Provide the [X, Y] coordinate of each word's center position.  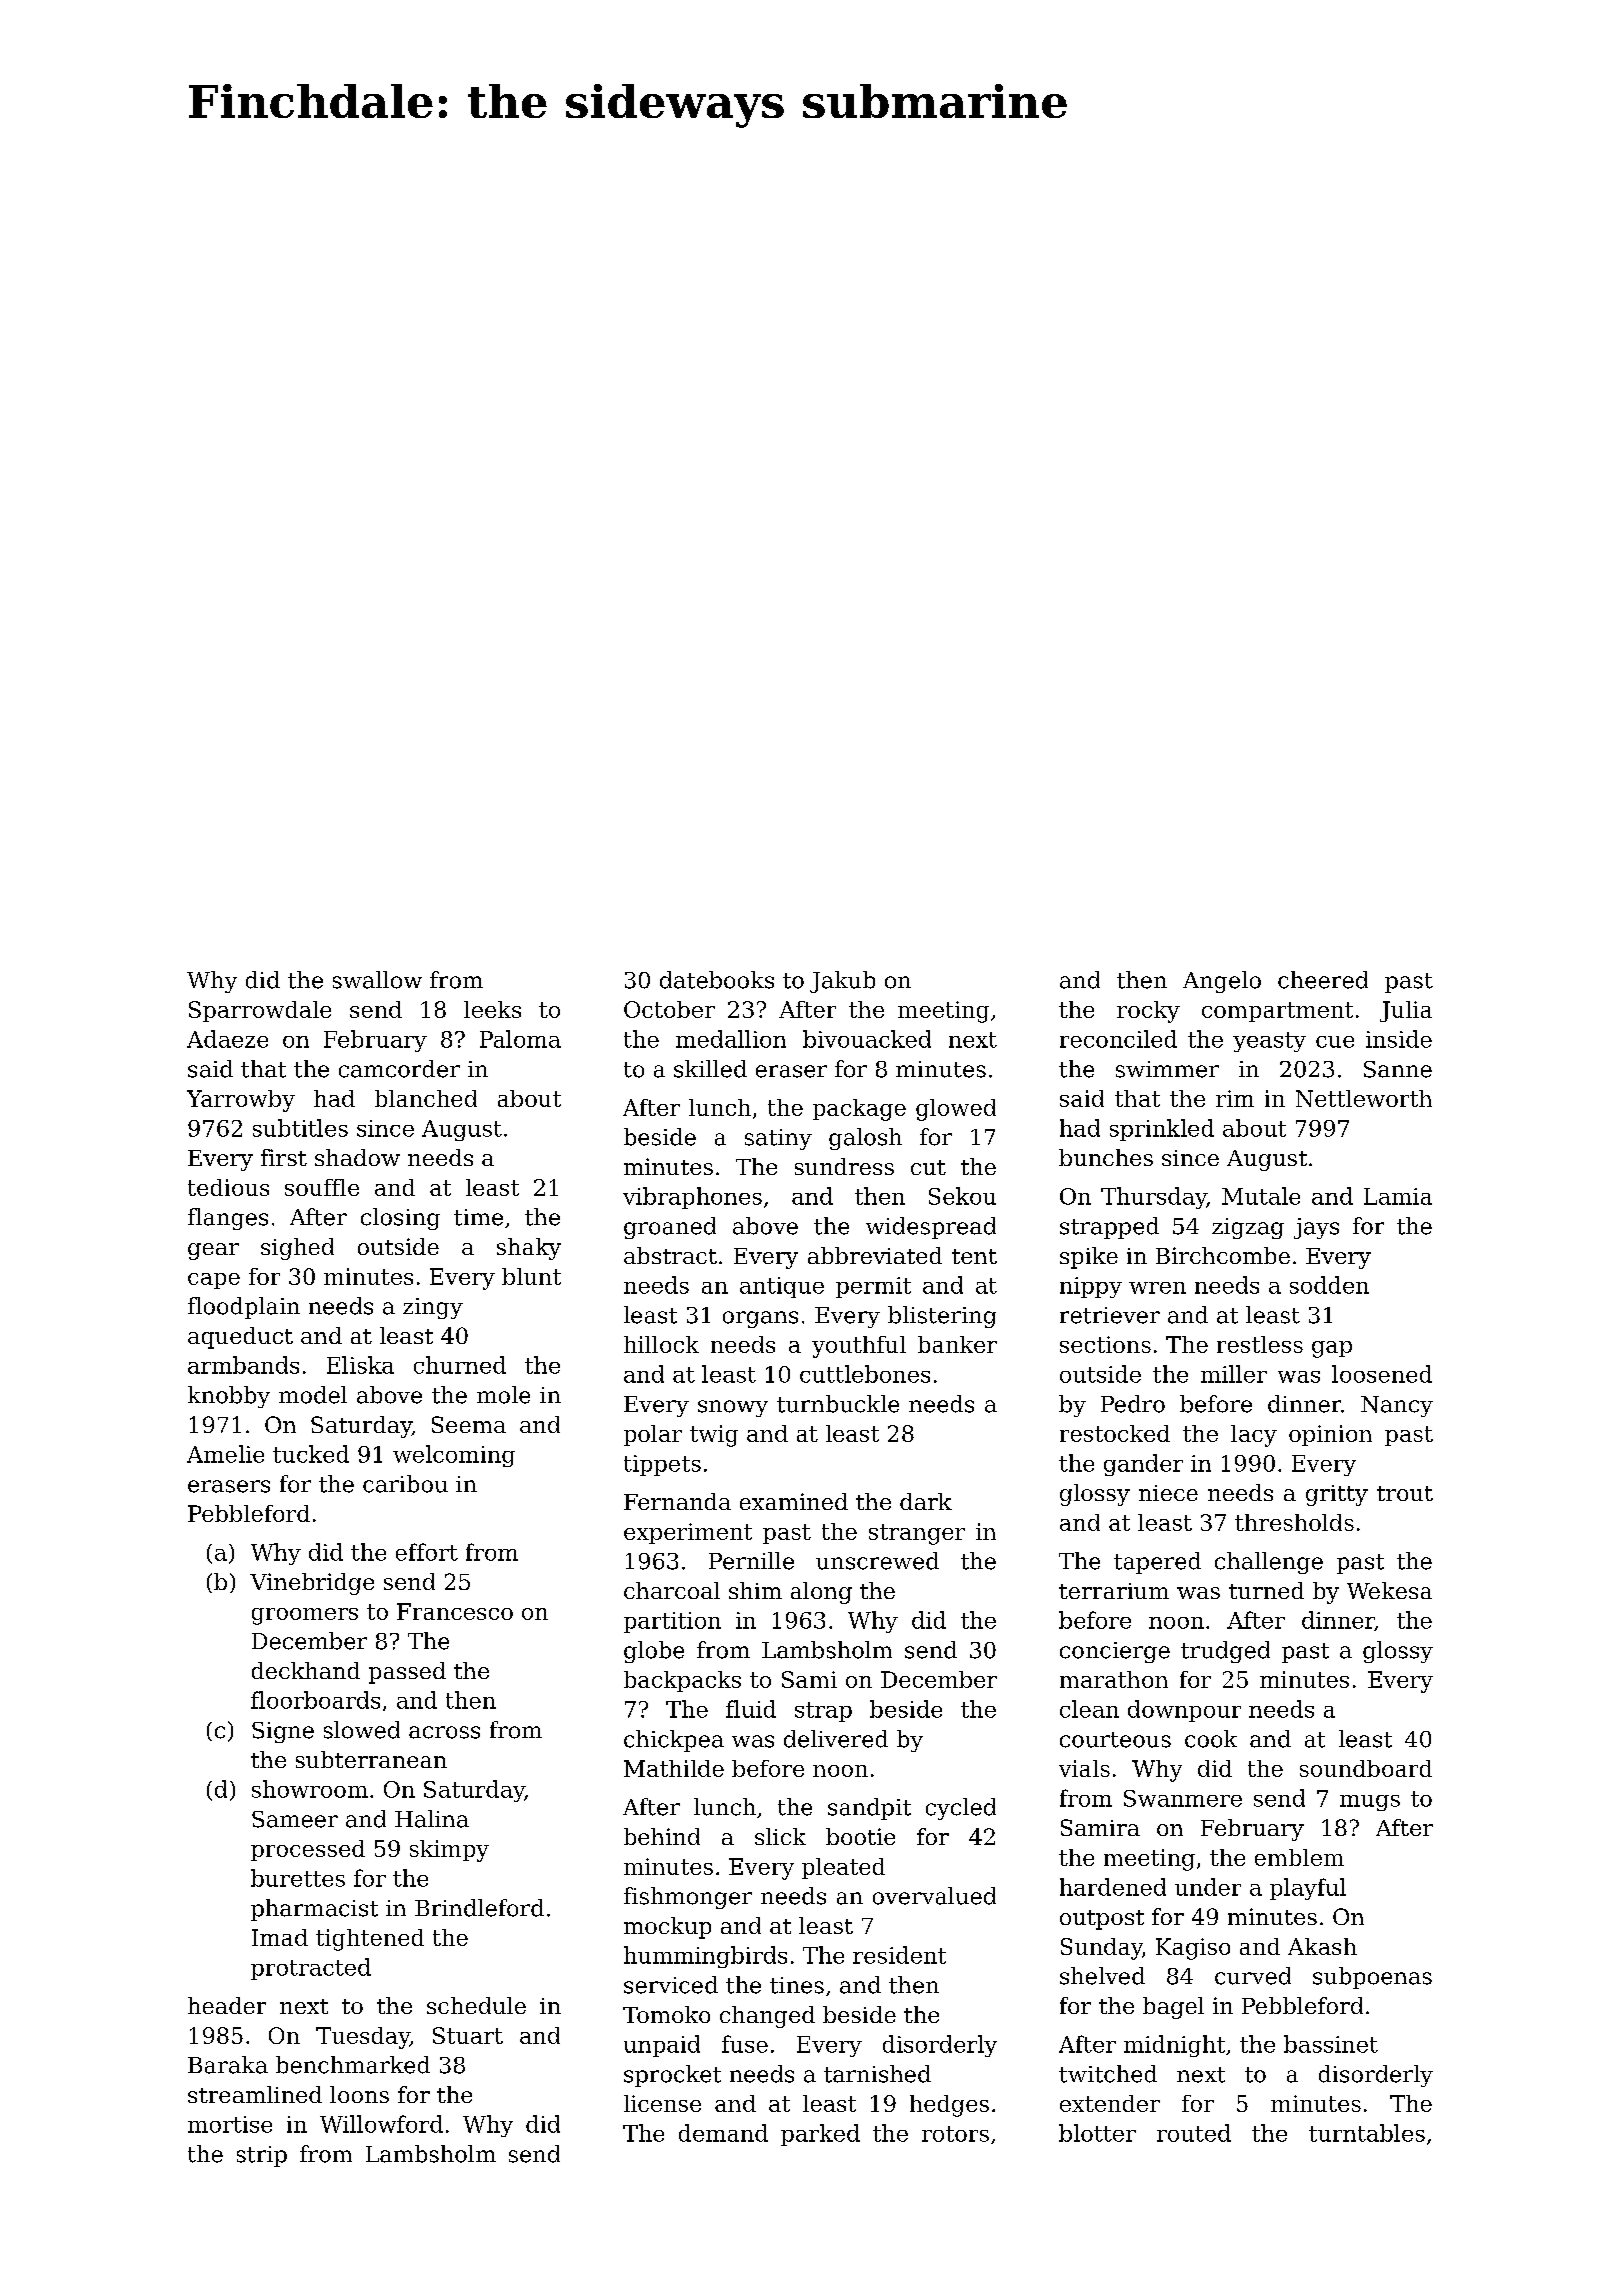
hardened [1113, 1887]
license [662, 2103]
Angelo [1222, 982]
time [478, 1217]
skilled [710, 1069]
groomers [305, 1616]
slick [780, 1836]
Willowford [381, 2124]
